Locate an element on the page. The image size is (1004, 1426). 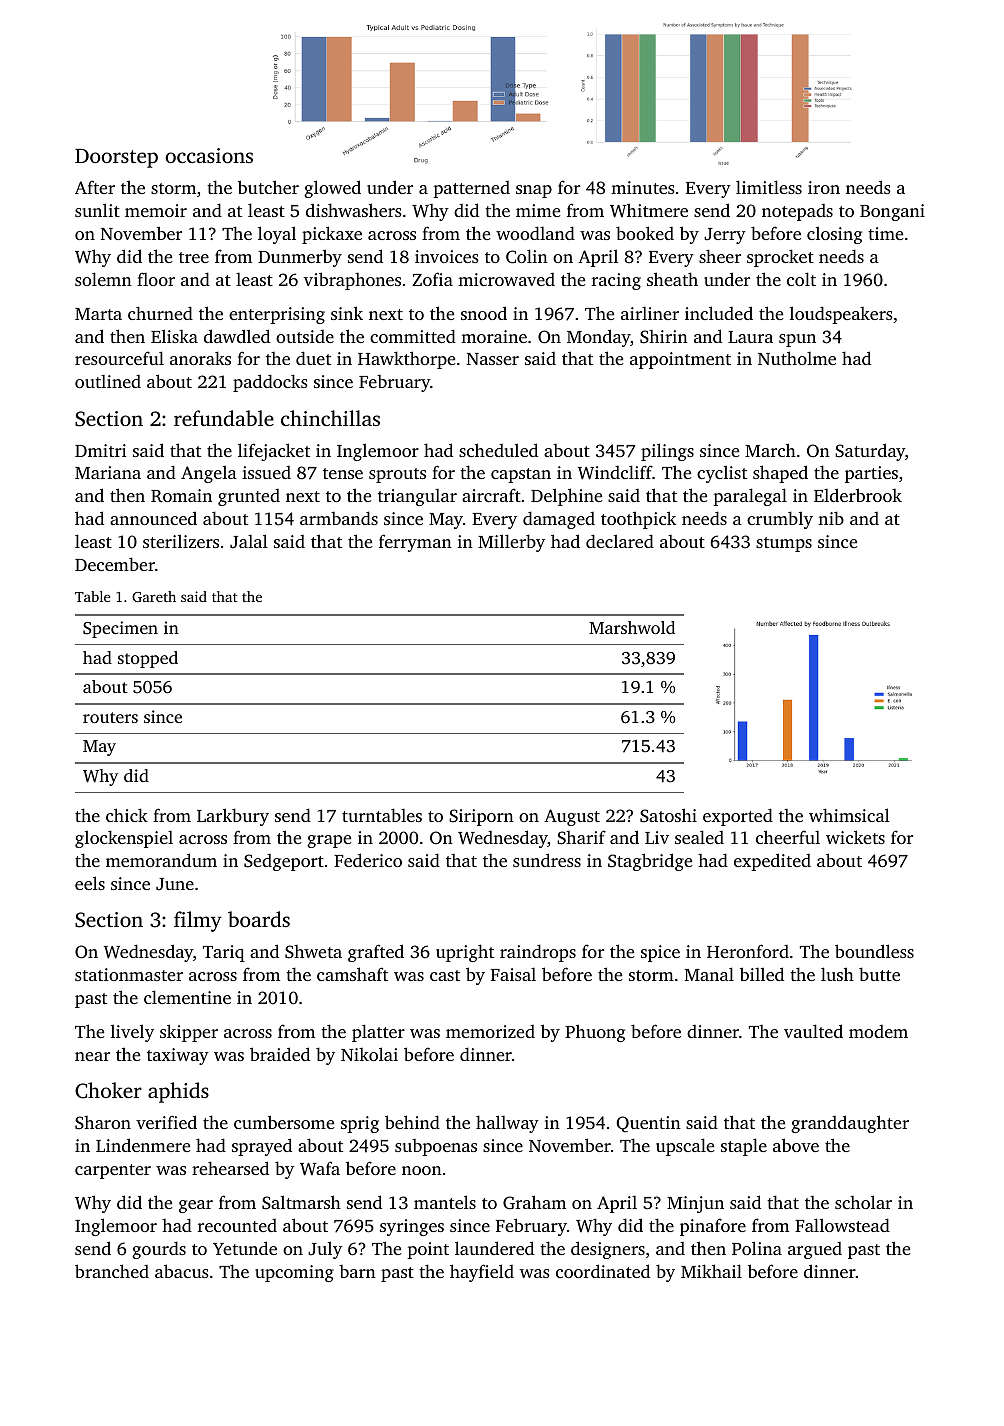
lifejacket is located at coordinates (274, 452).
